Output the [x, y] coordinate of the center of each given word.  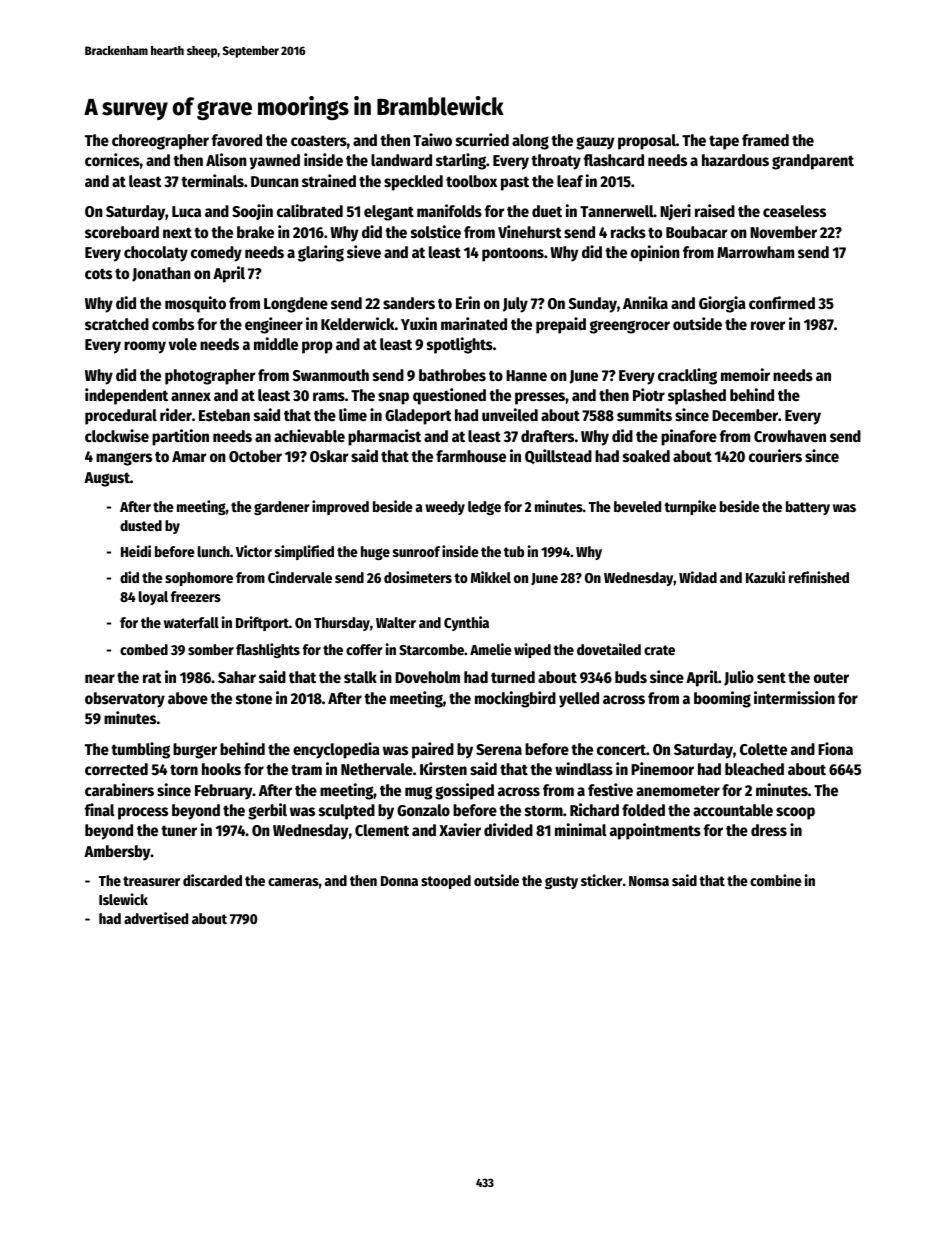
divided [508, 830]
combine [776, 880]
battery [808, 508]
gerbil [267, 811]
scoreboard [122, 232]
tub [514, 551]
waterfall [191, 622]
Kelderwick [358, 324]
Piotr [649, 395]
